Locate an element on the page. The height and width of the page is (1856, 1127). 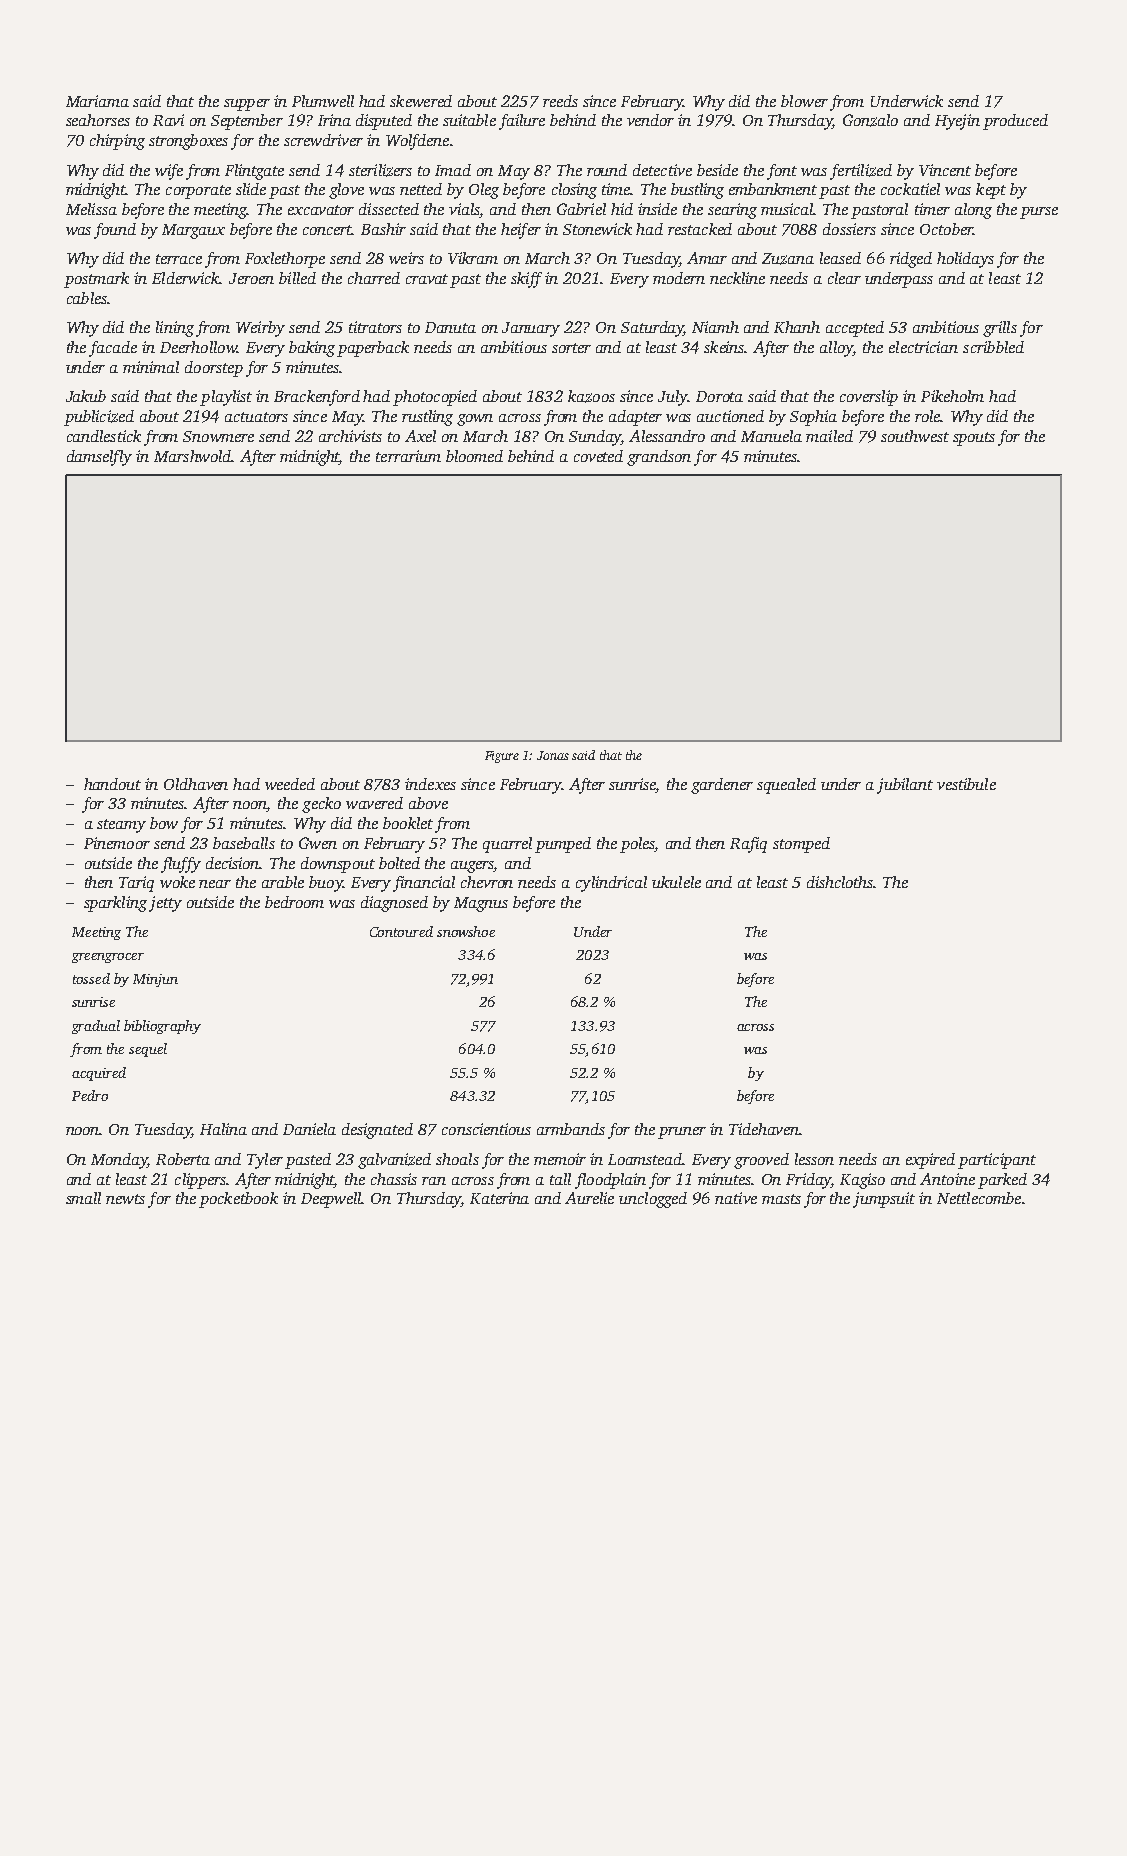
steamy is located at coordinates (121, 826).
